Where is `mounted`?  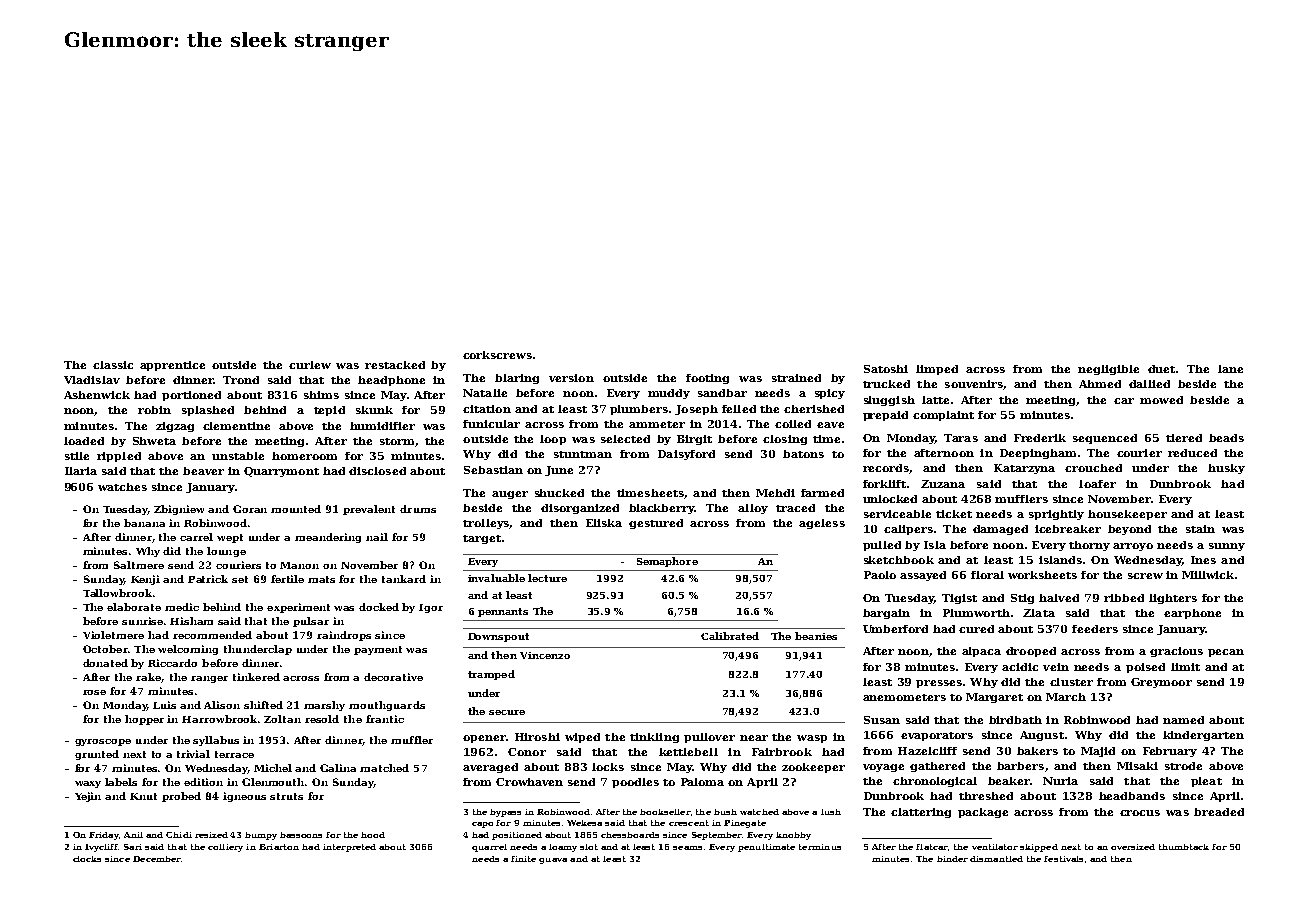 mounted is located at coordinates (296, 509).
